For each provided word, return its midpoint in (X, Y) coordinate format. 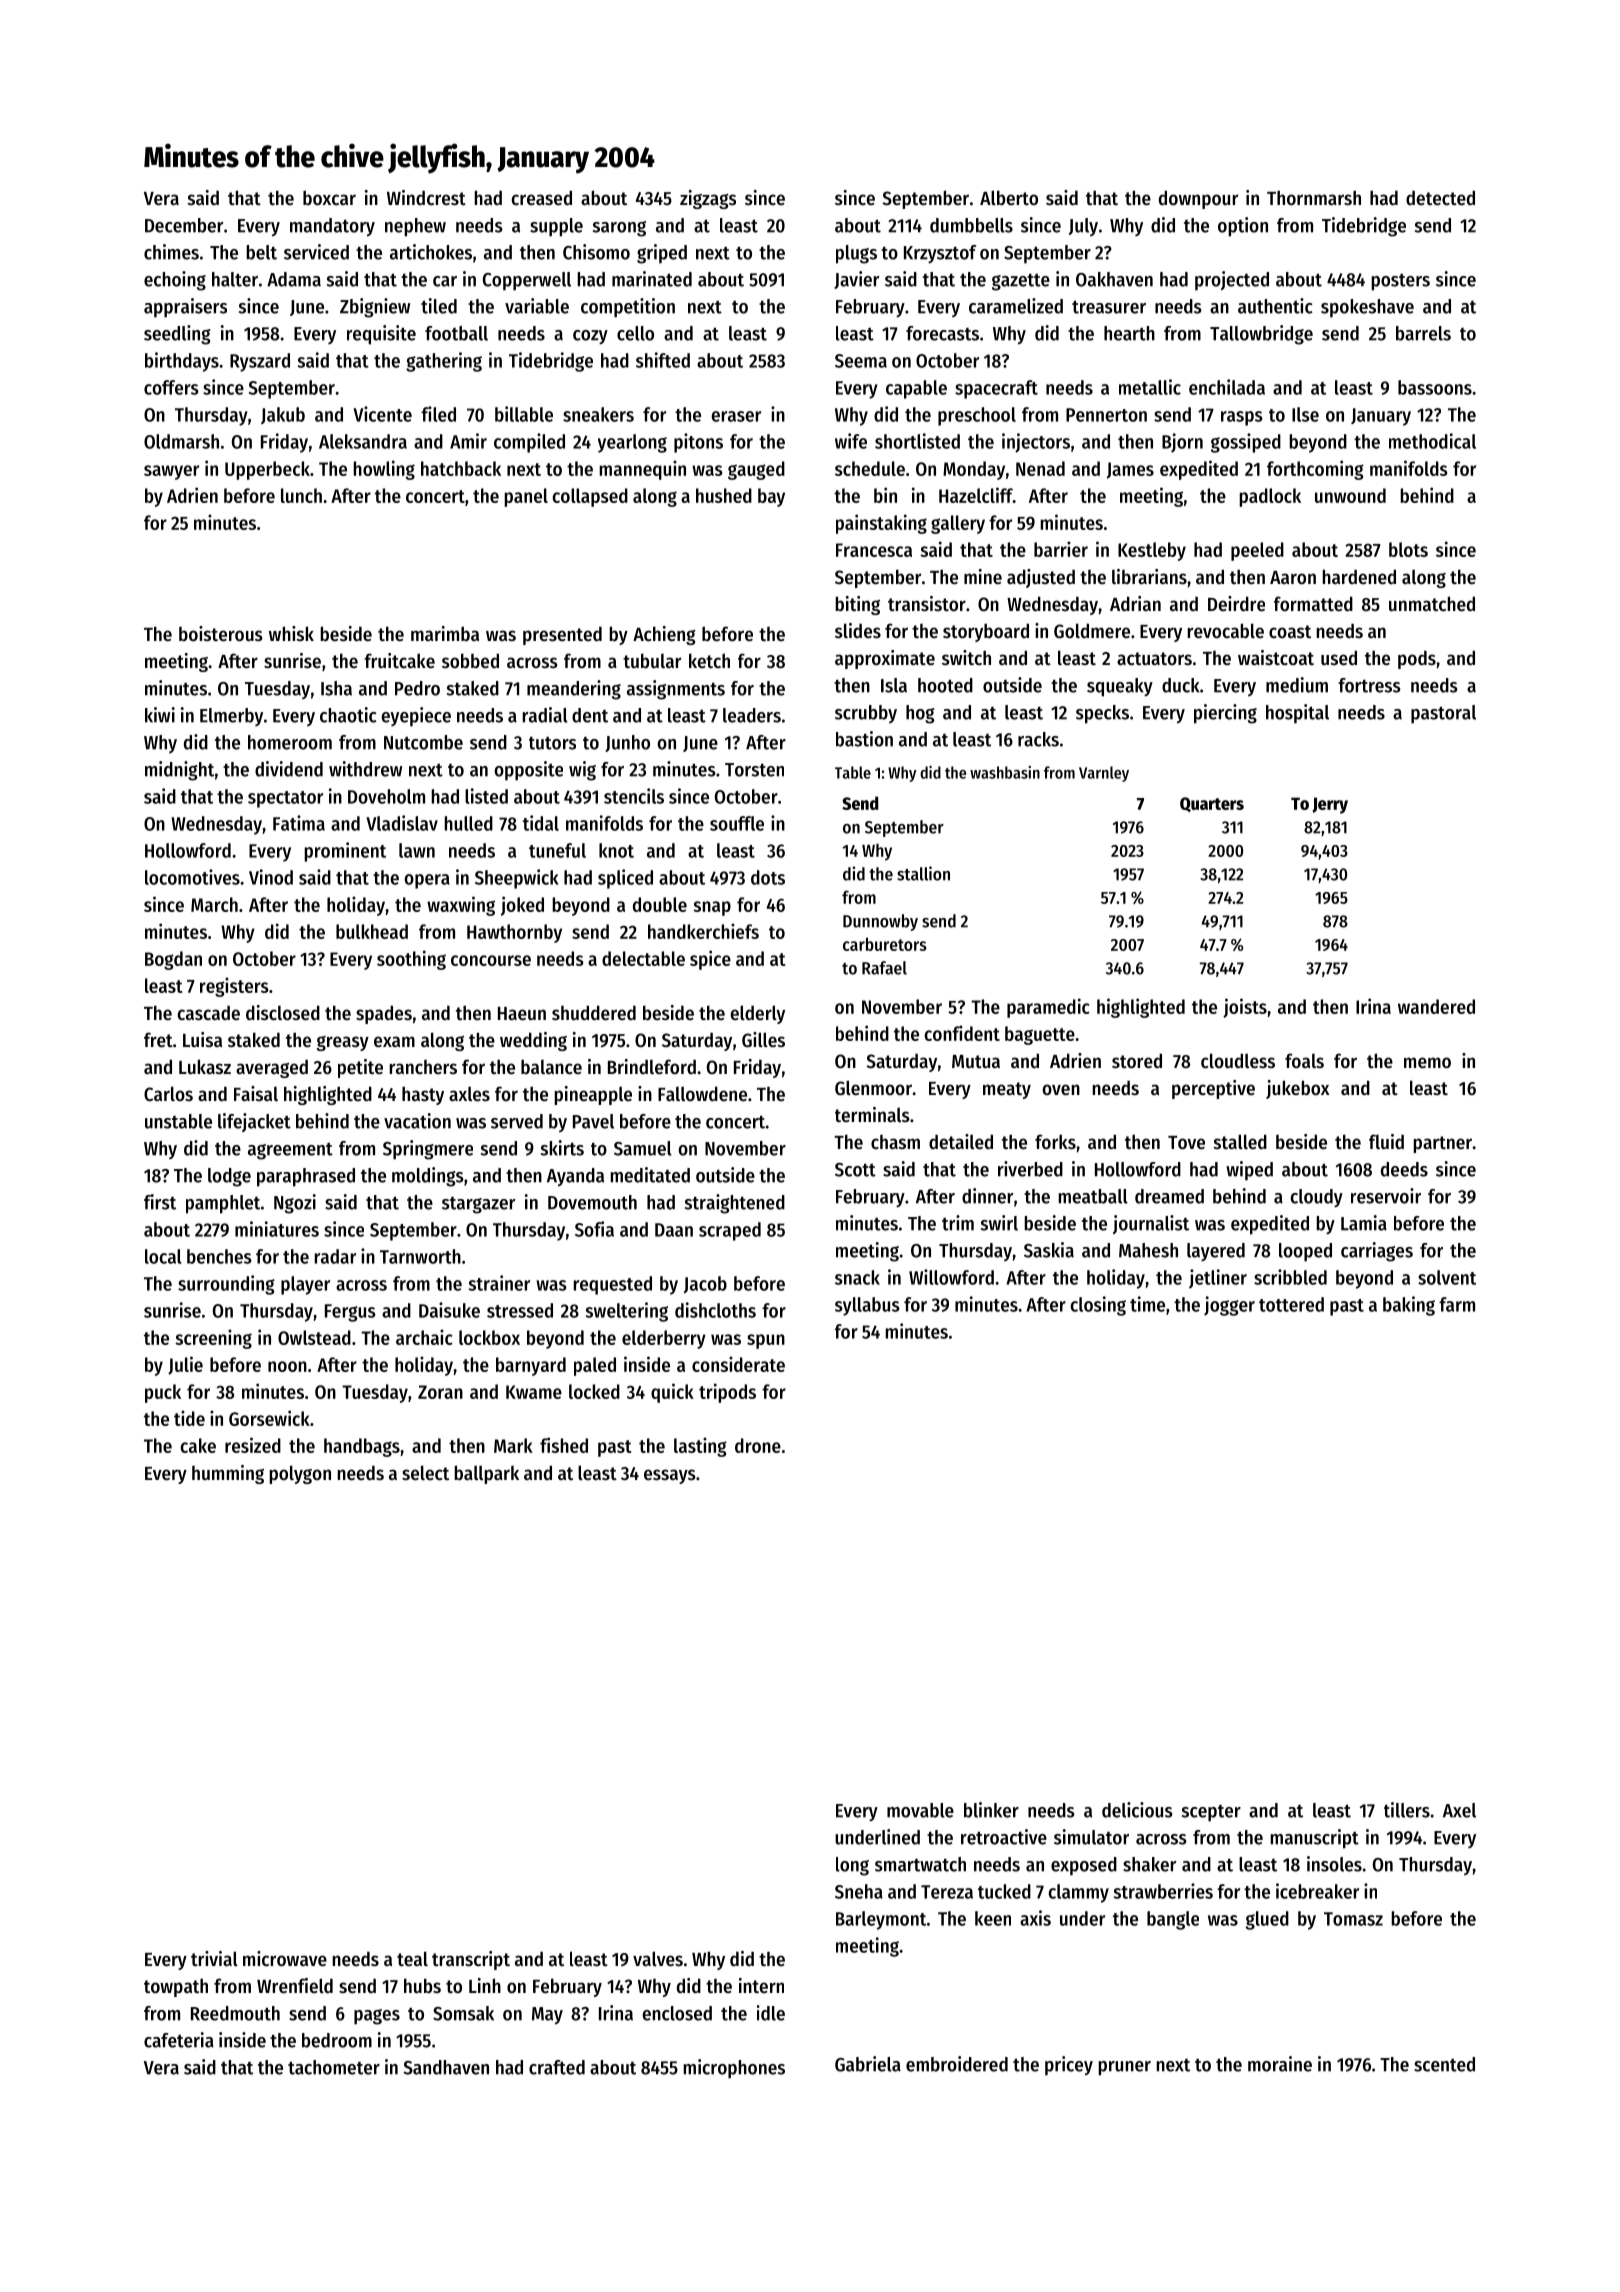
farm (1457, 1304)
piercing (1225, 714)
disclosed (283, 1013)
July (1083, 227)
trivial (214, 1958)
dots (768, 877)
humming (228, 1474)
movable (920, 1810)
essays (670, 1476)
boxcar (329, 198)
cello (635, 333)
